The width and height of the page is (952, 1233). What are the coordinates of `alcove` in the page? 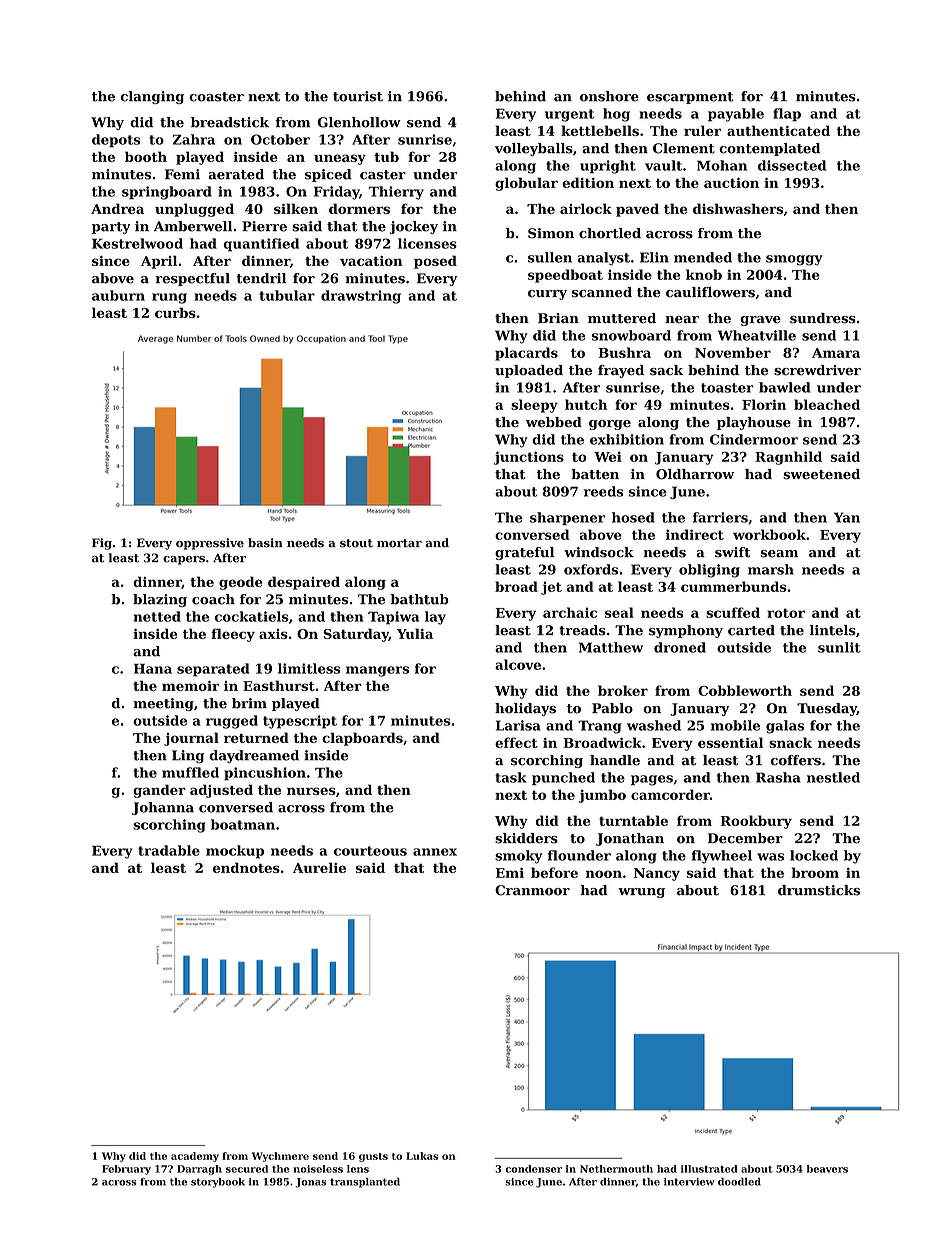 It's located at (518, 664).
